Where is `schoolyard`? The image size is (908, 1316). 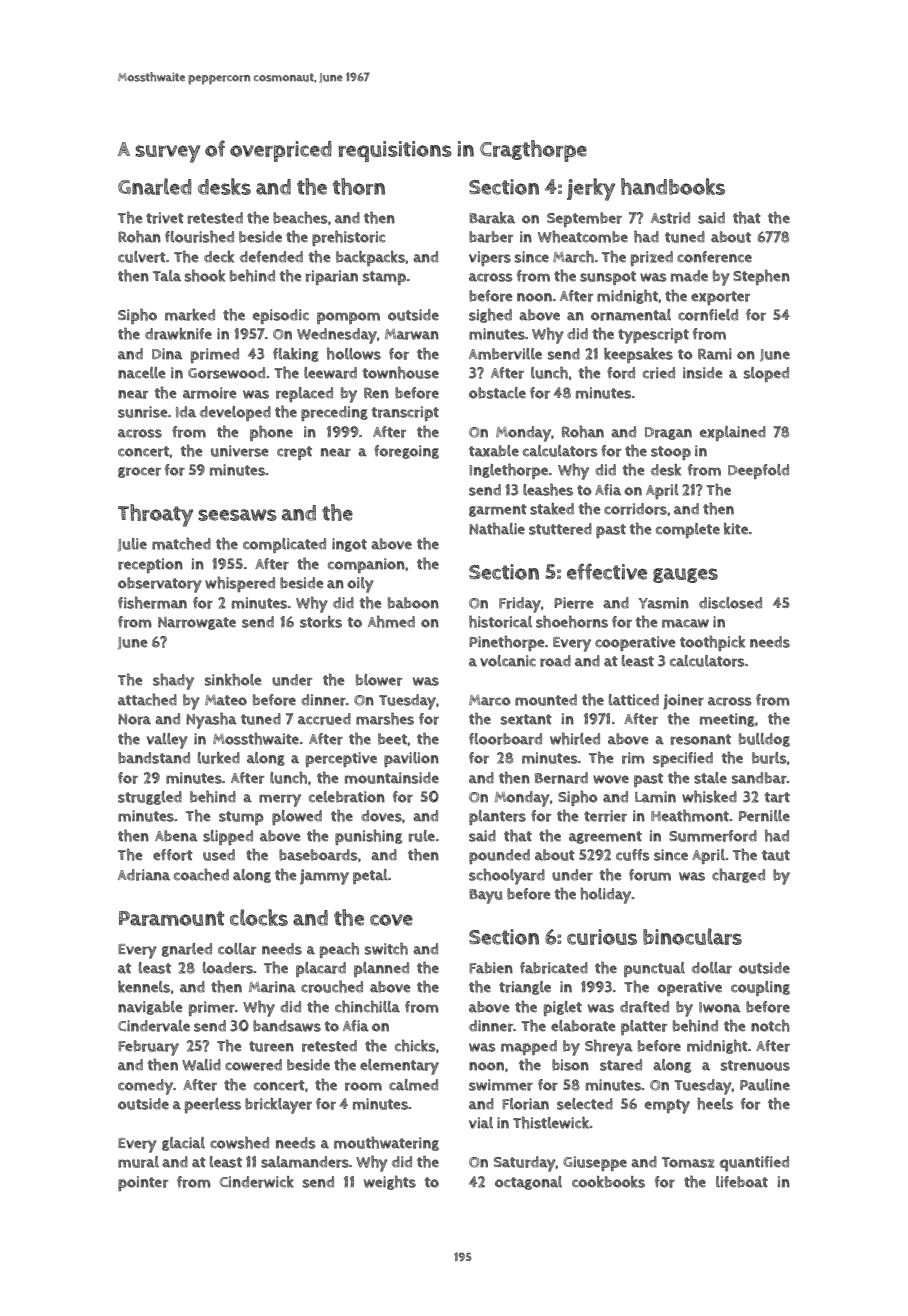 schoolyard is located at coordinates (507, 876).
